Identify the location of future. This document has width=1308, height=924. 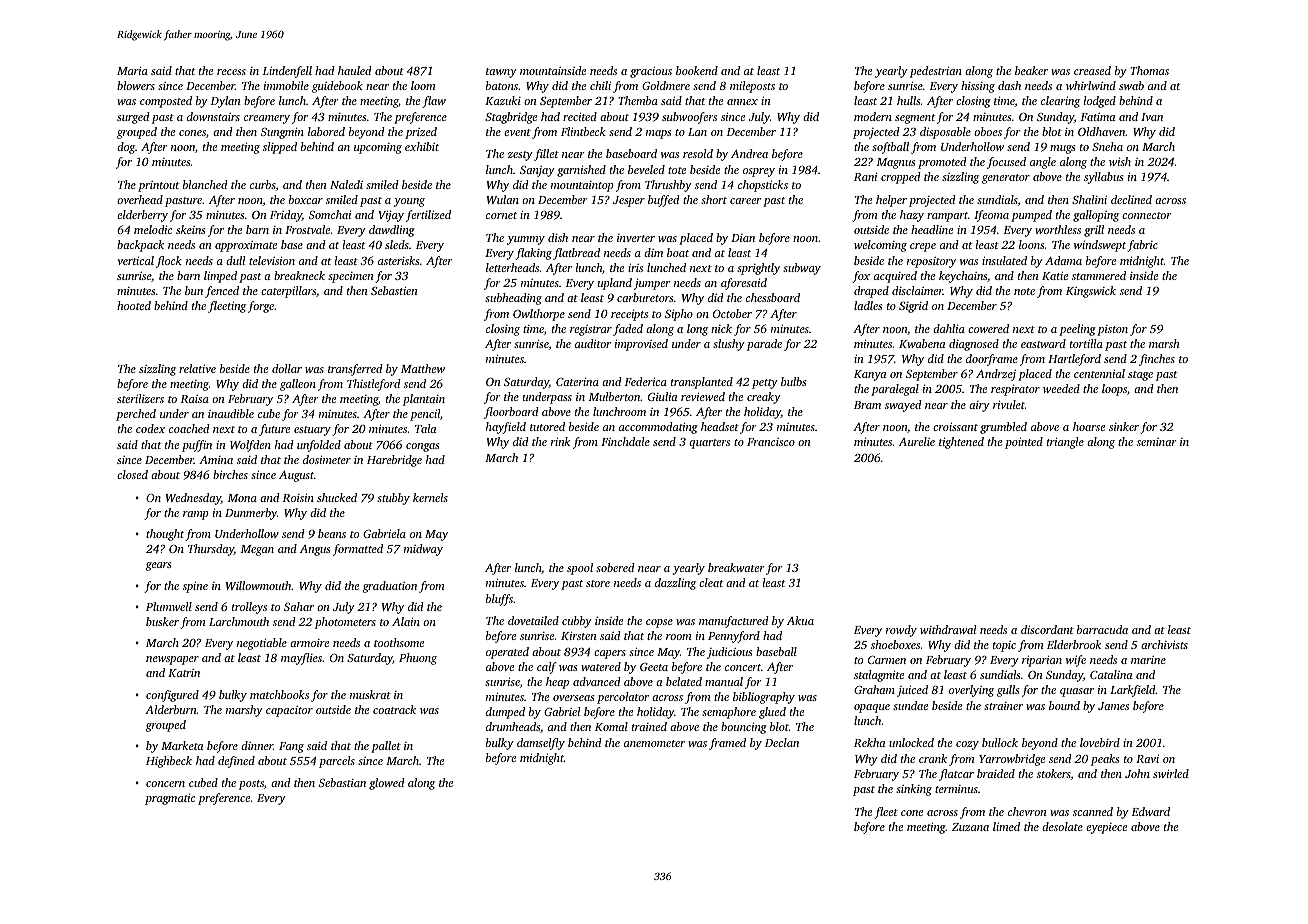
(274, 430).
